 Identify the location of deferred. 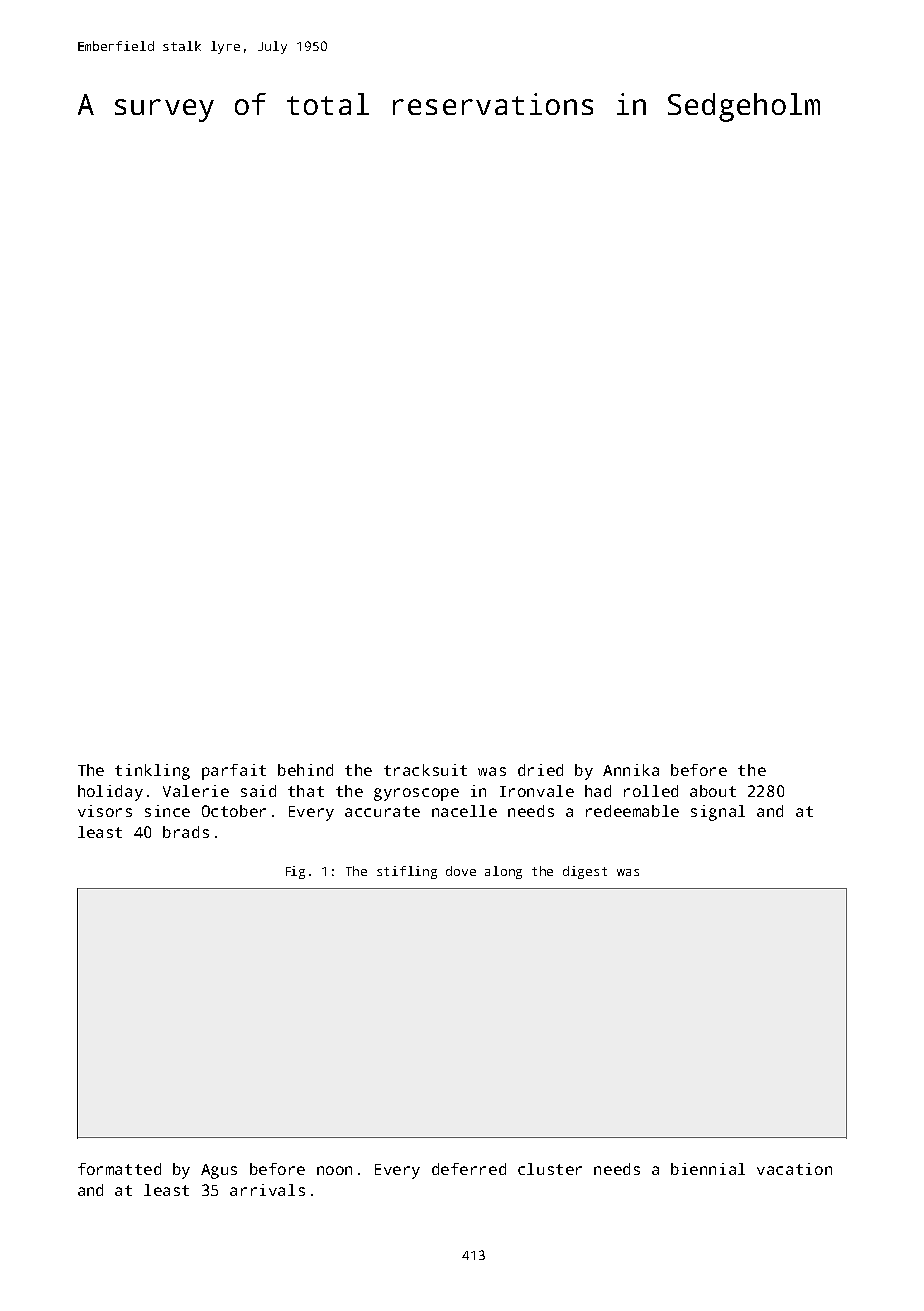
(469, 1169).
